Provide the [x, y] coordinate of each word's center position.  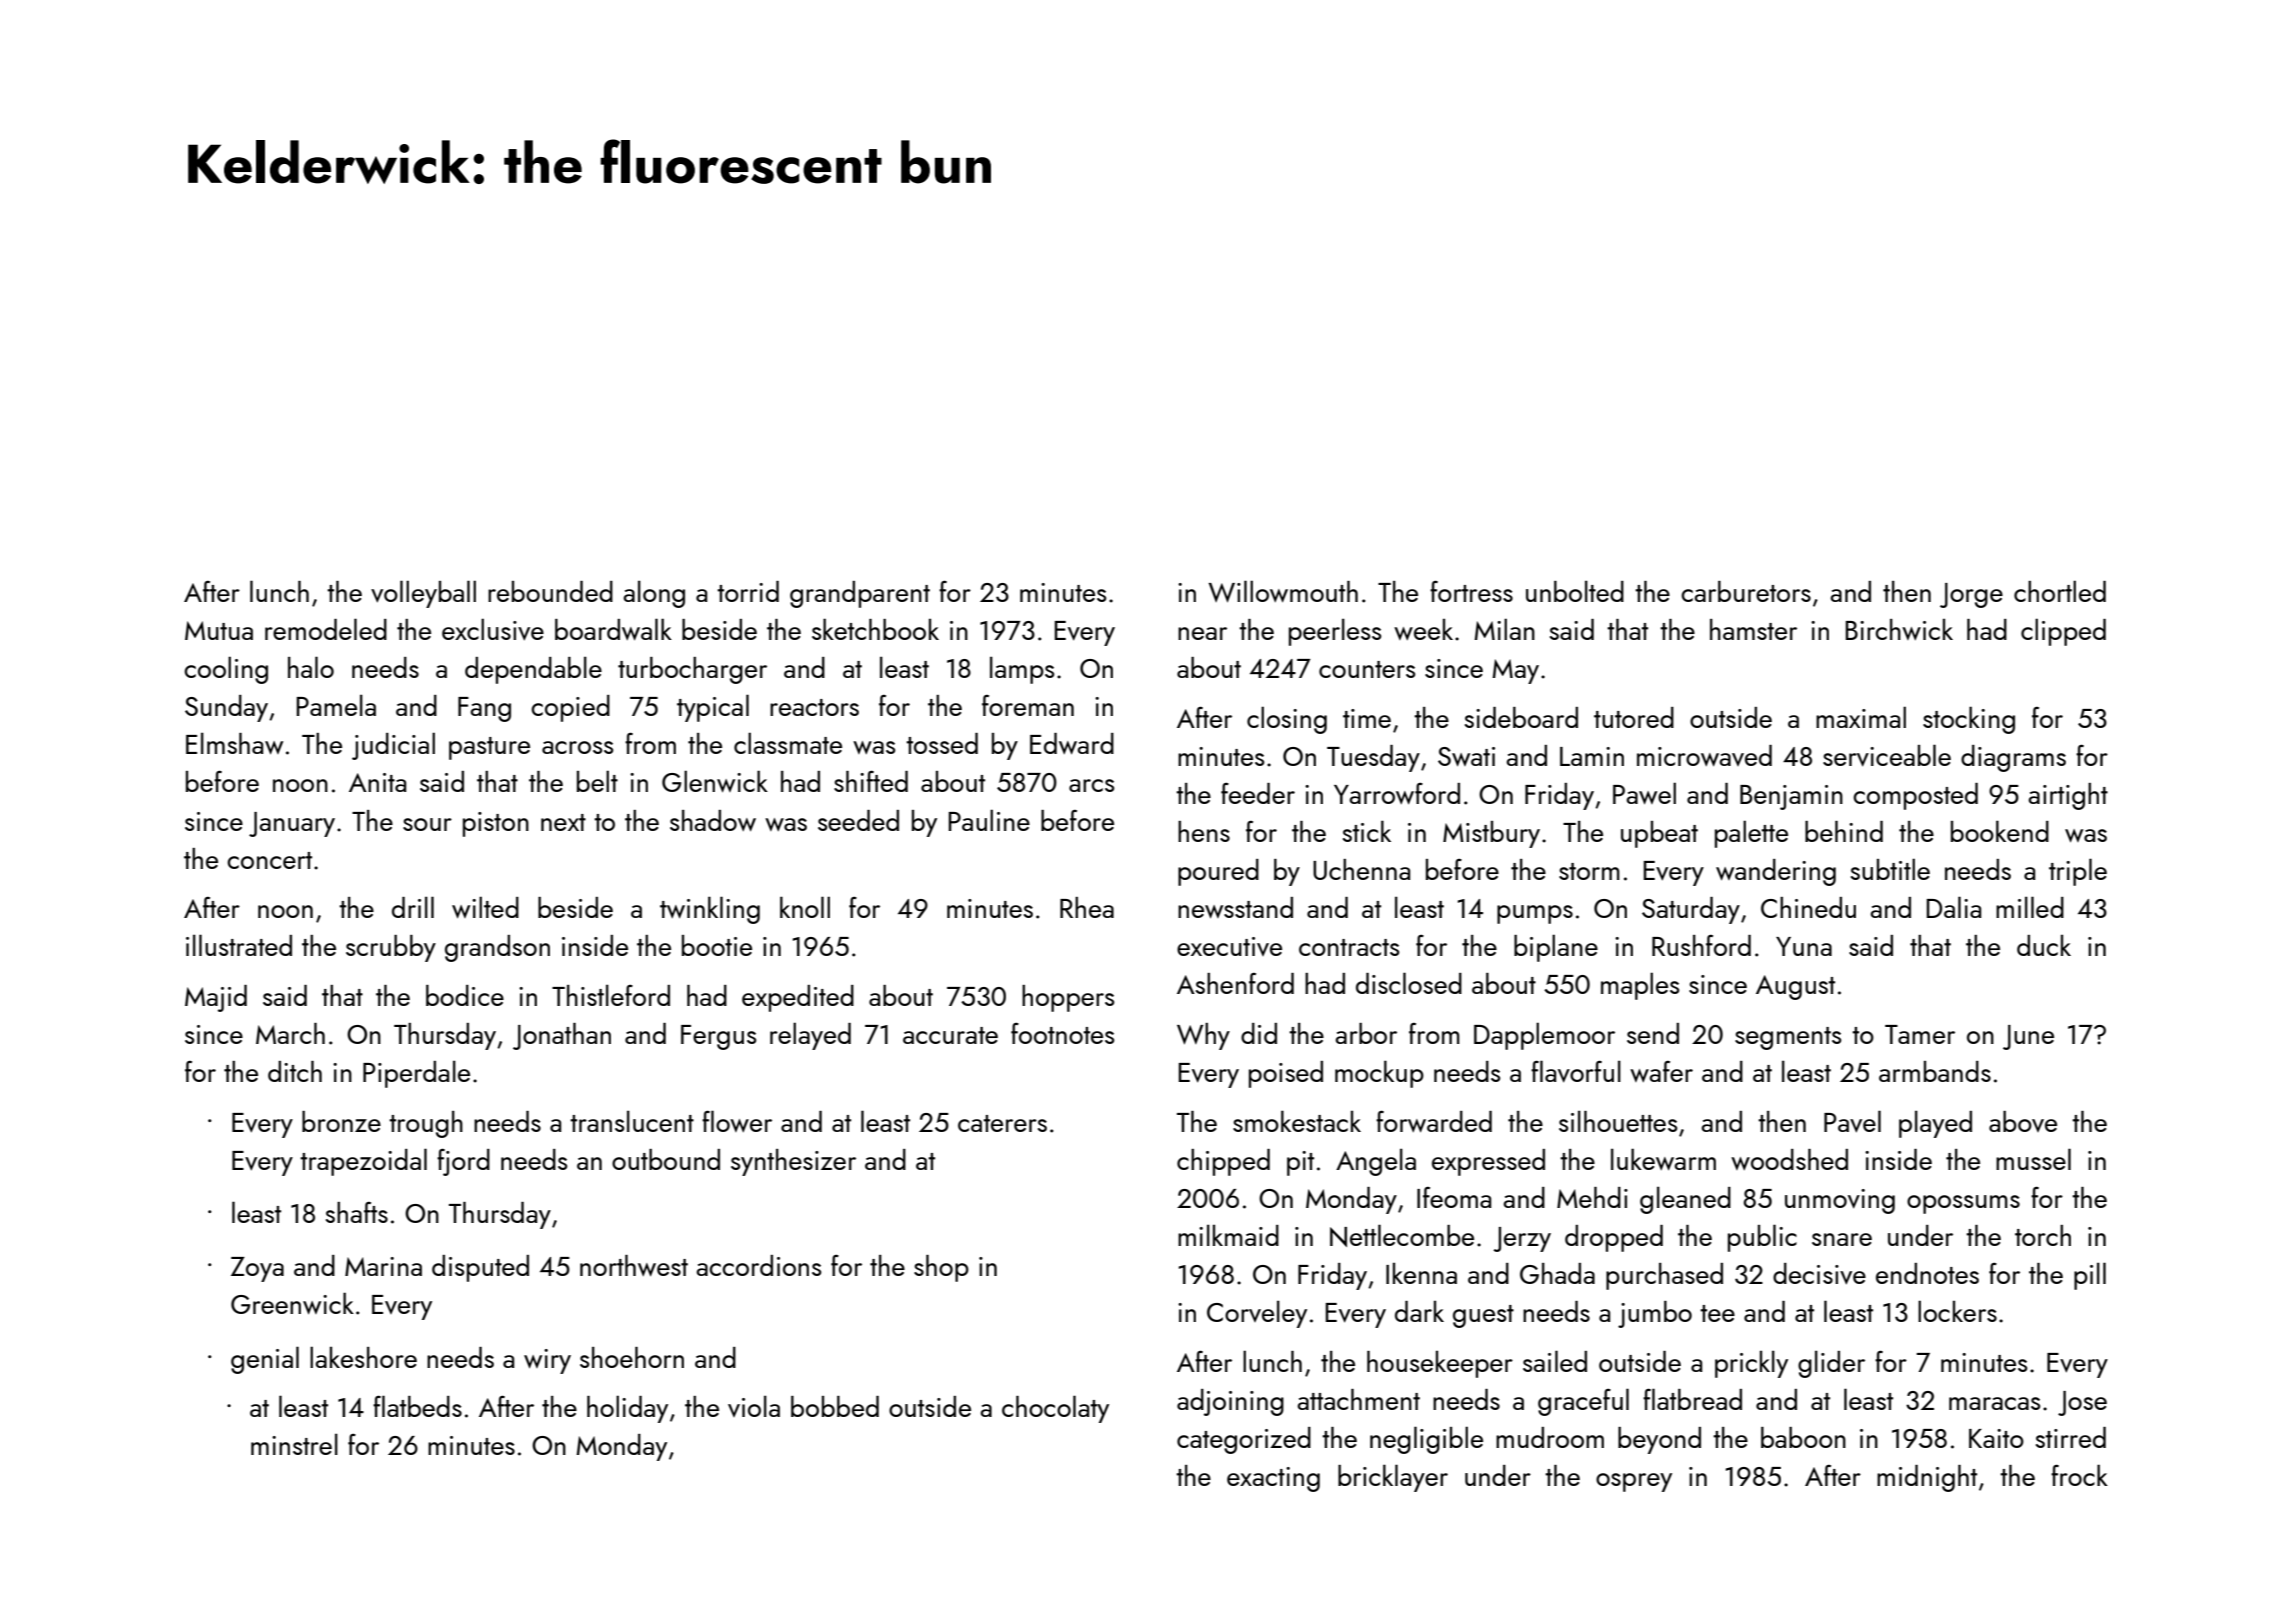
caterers [1002, 1123]
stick [1367, 831]
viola [754, 1406]
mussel [2033, 1159]
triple [2078, 872]
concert [269, 860]
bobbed [835, 1406]
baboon [1803, 1437]
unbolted [1575, 591]
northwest [634, 1266]
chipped [1223, 1162]
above [2023, 1121]
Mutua [219, 630]
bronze [341, 1121]
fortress [1471, 591]
